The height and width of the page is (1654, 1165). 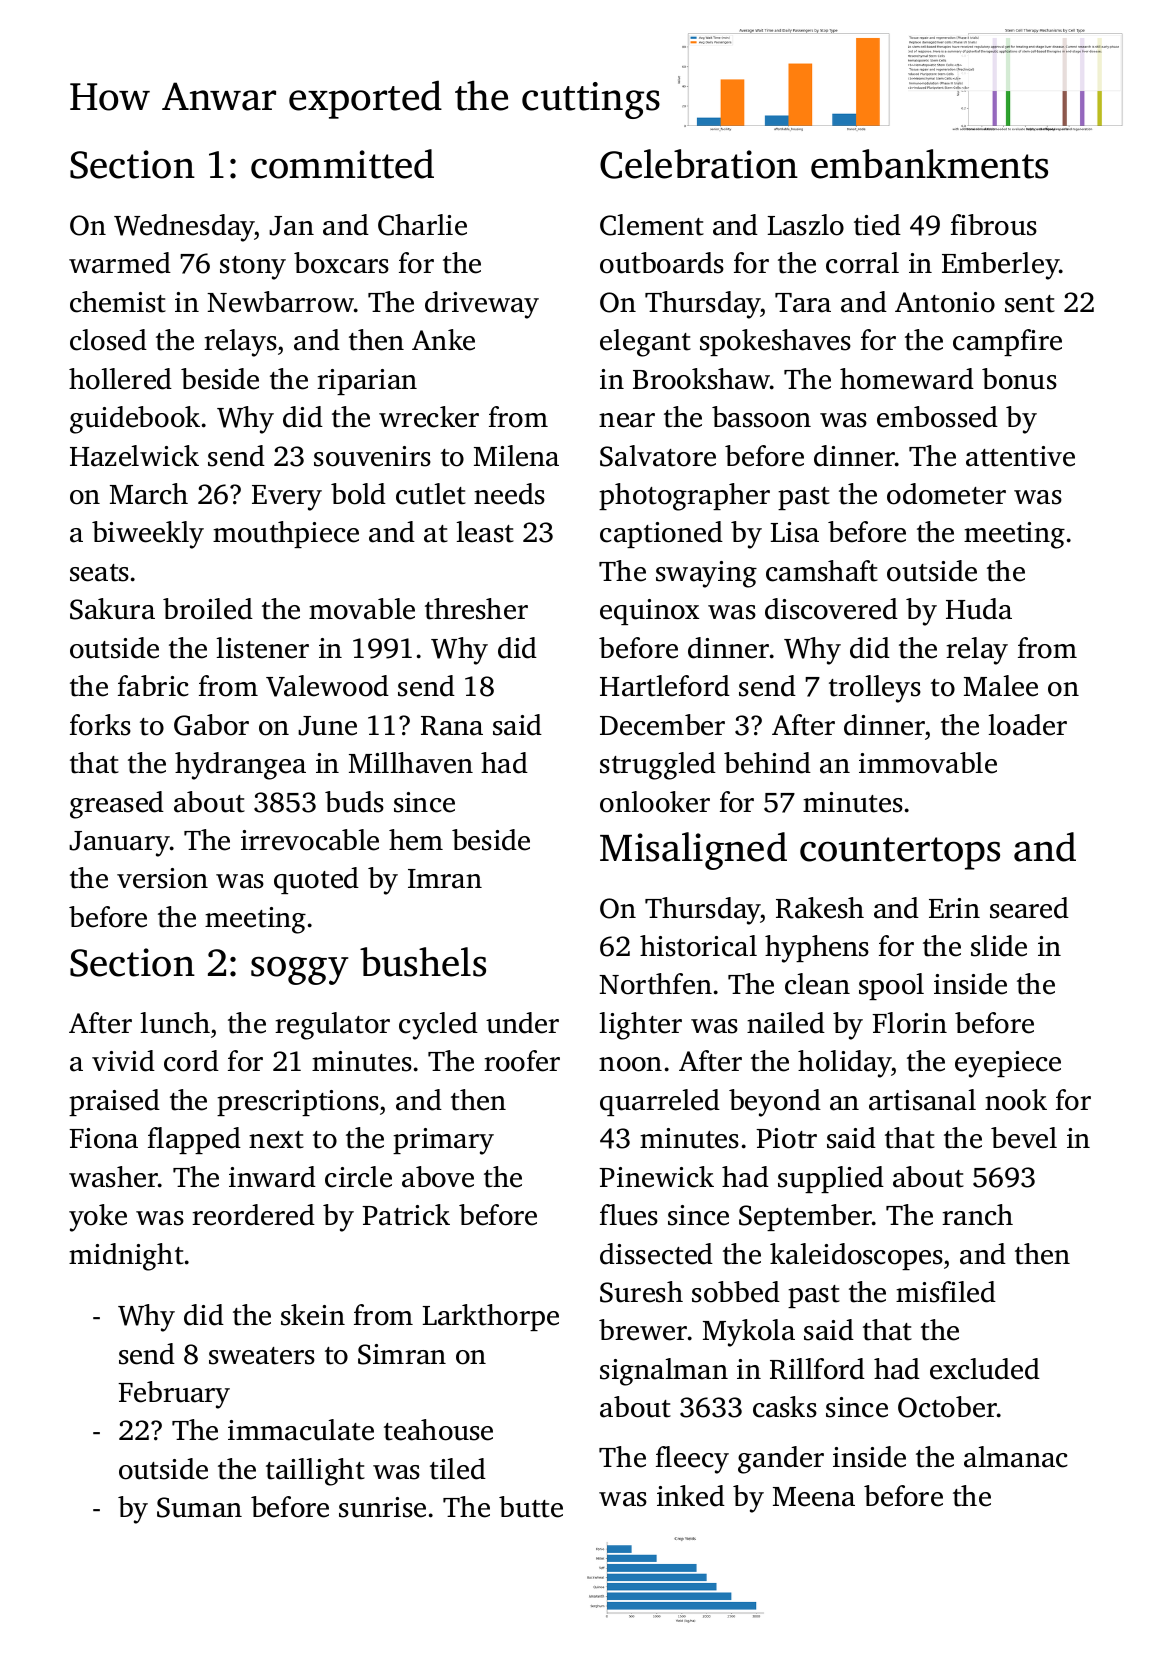 What do you see at coordinates (120, 263) in the page?
I see `warmed` at bounding box center [120, 263].
